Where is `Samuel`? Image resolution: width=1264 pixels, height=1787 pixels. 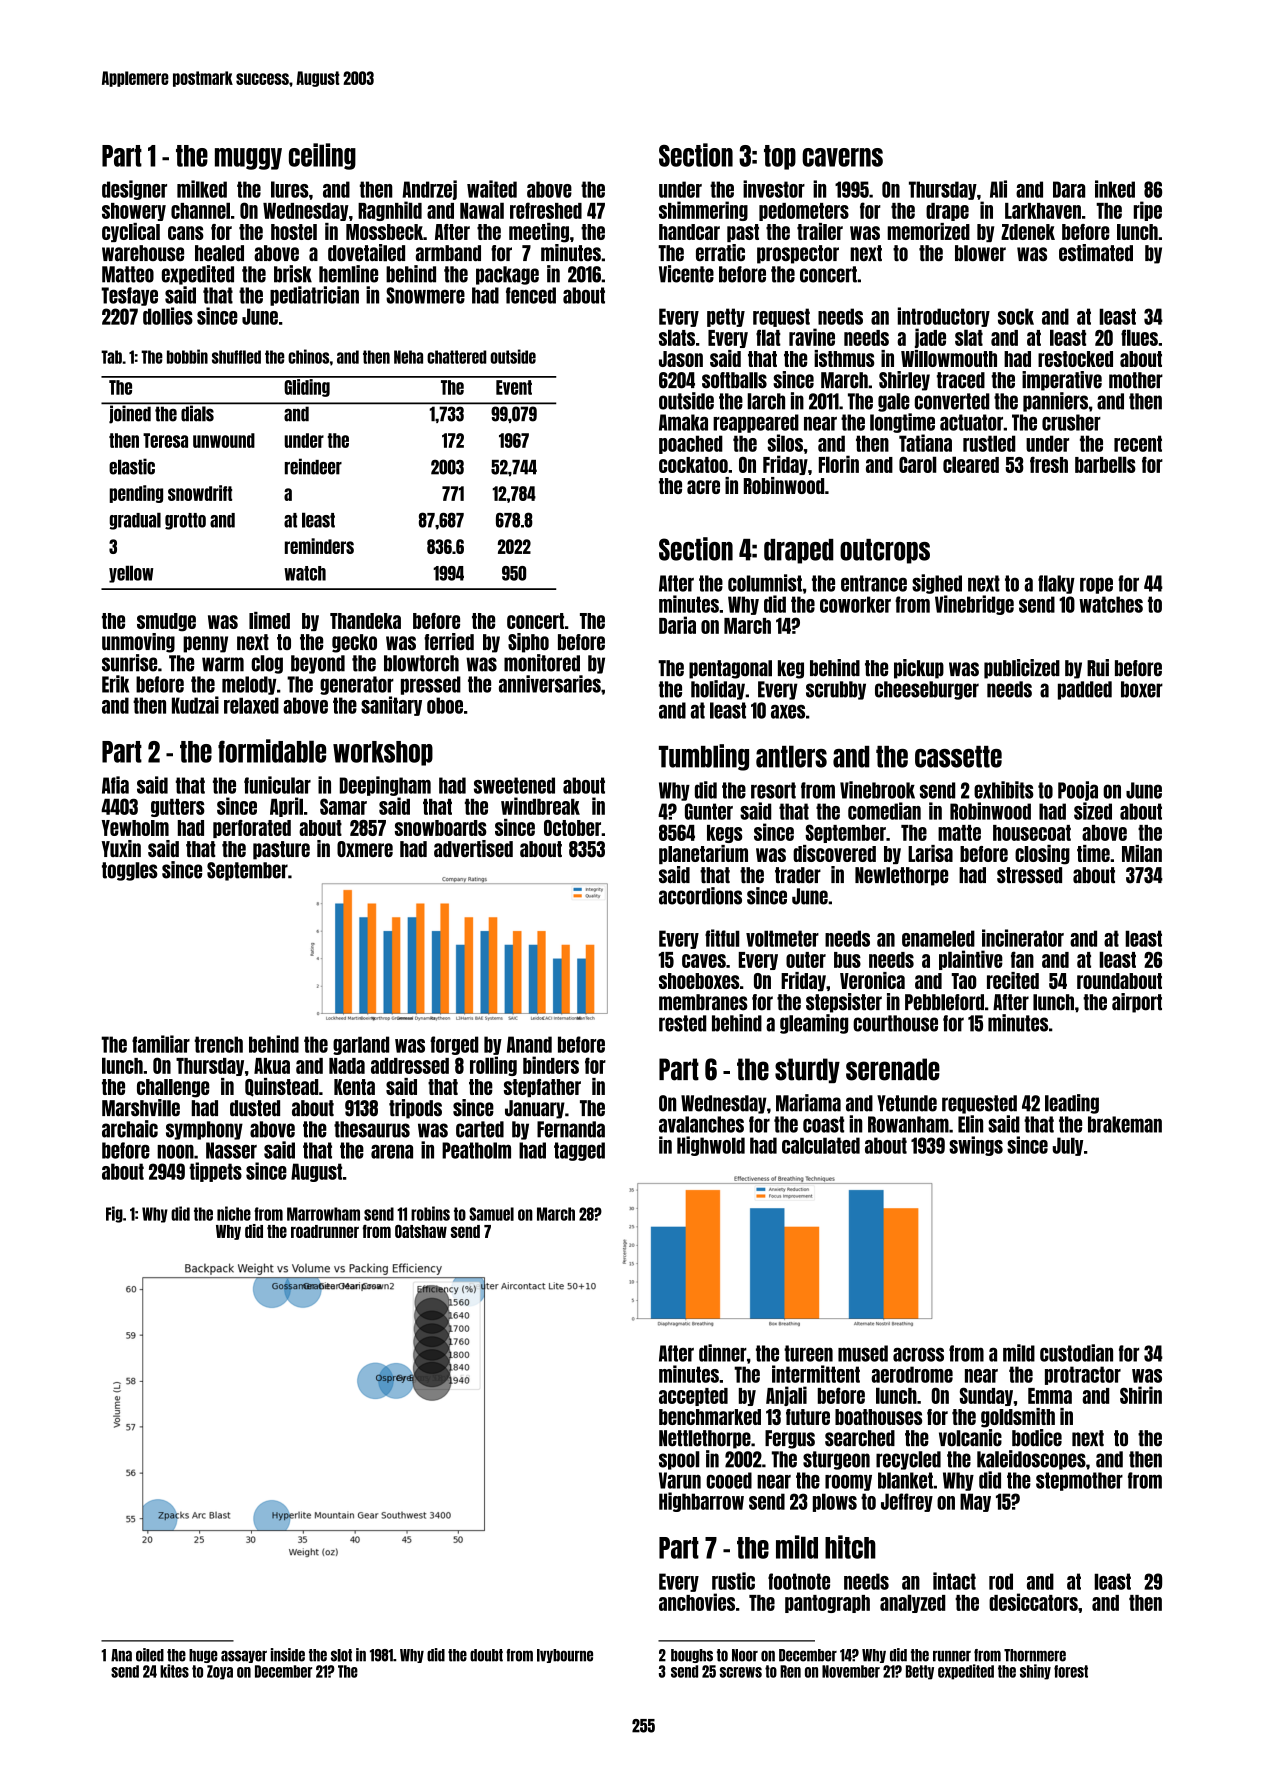
Samuel is located at coordinates (491, 1214).
